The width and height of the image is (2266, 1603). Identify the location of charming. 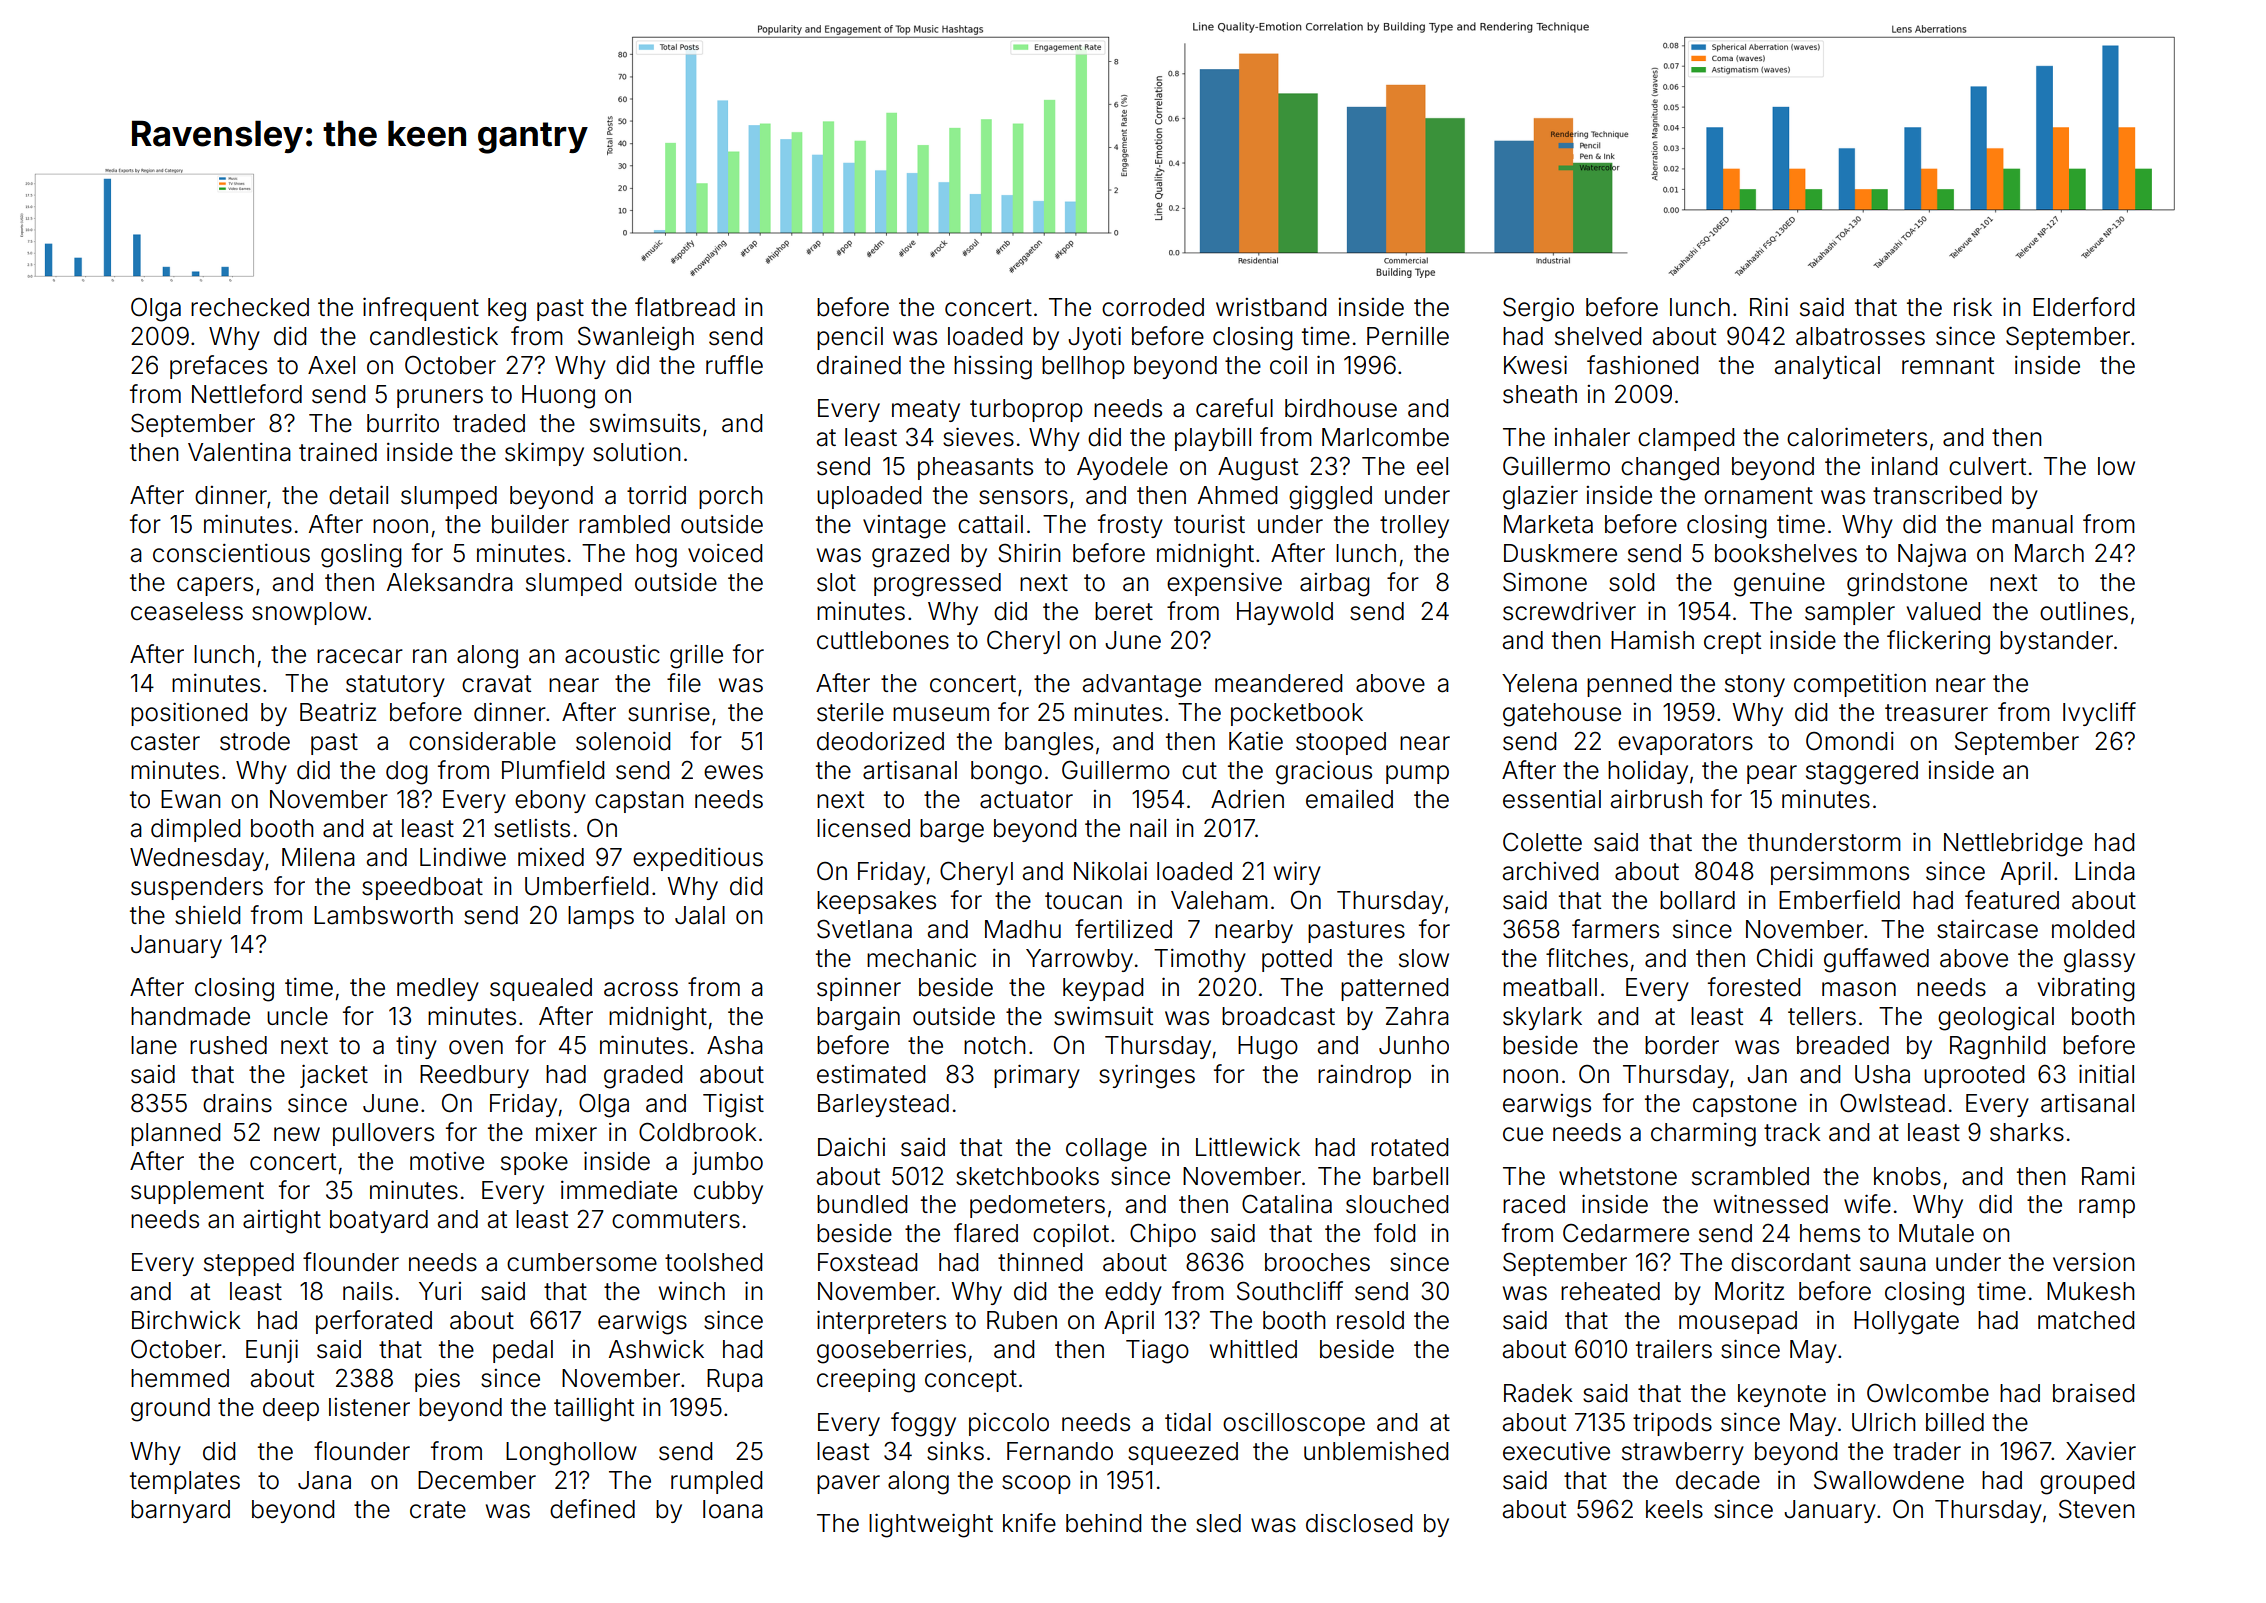
(1703, 1135).
